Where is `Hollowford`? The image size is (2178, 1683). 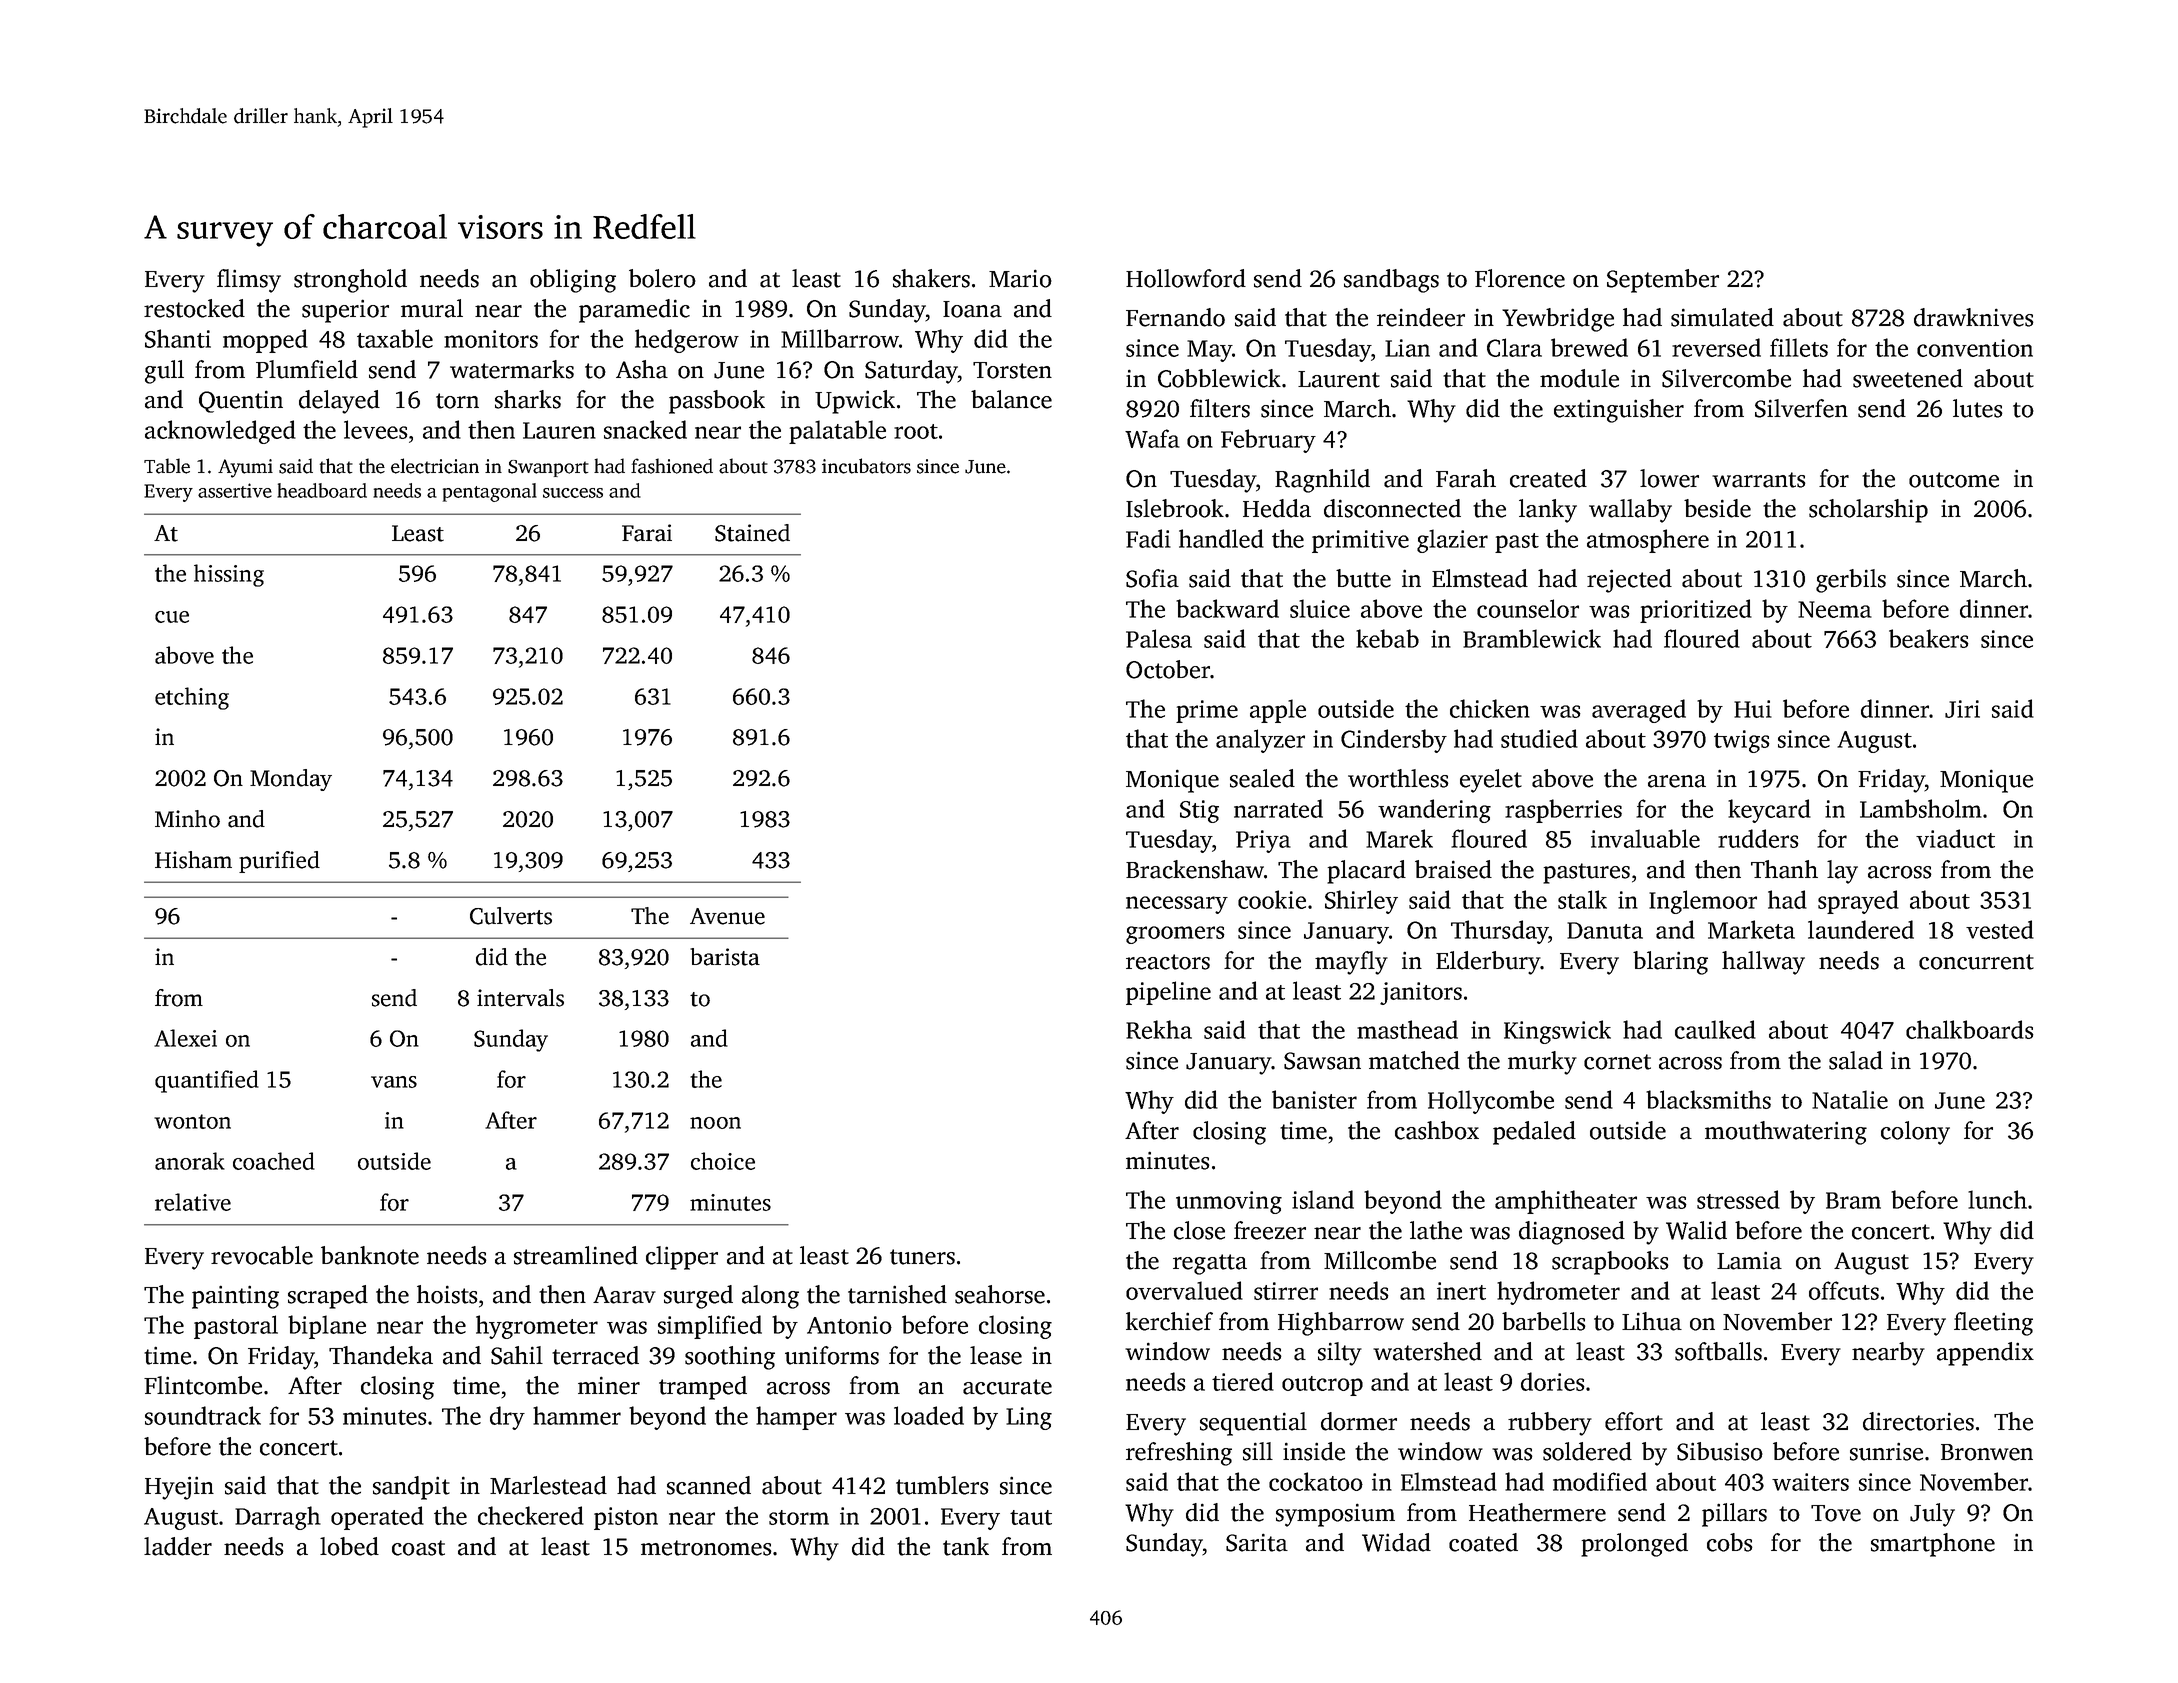 Hollowford is located at coordinates (1186, 278).
